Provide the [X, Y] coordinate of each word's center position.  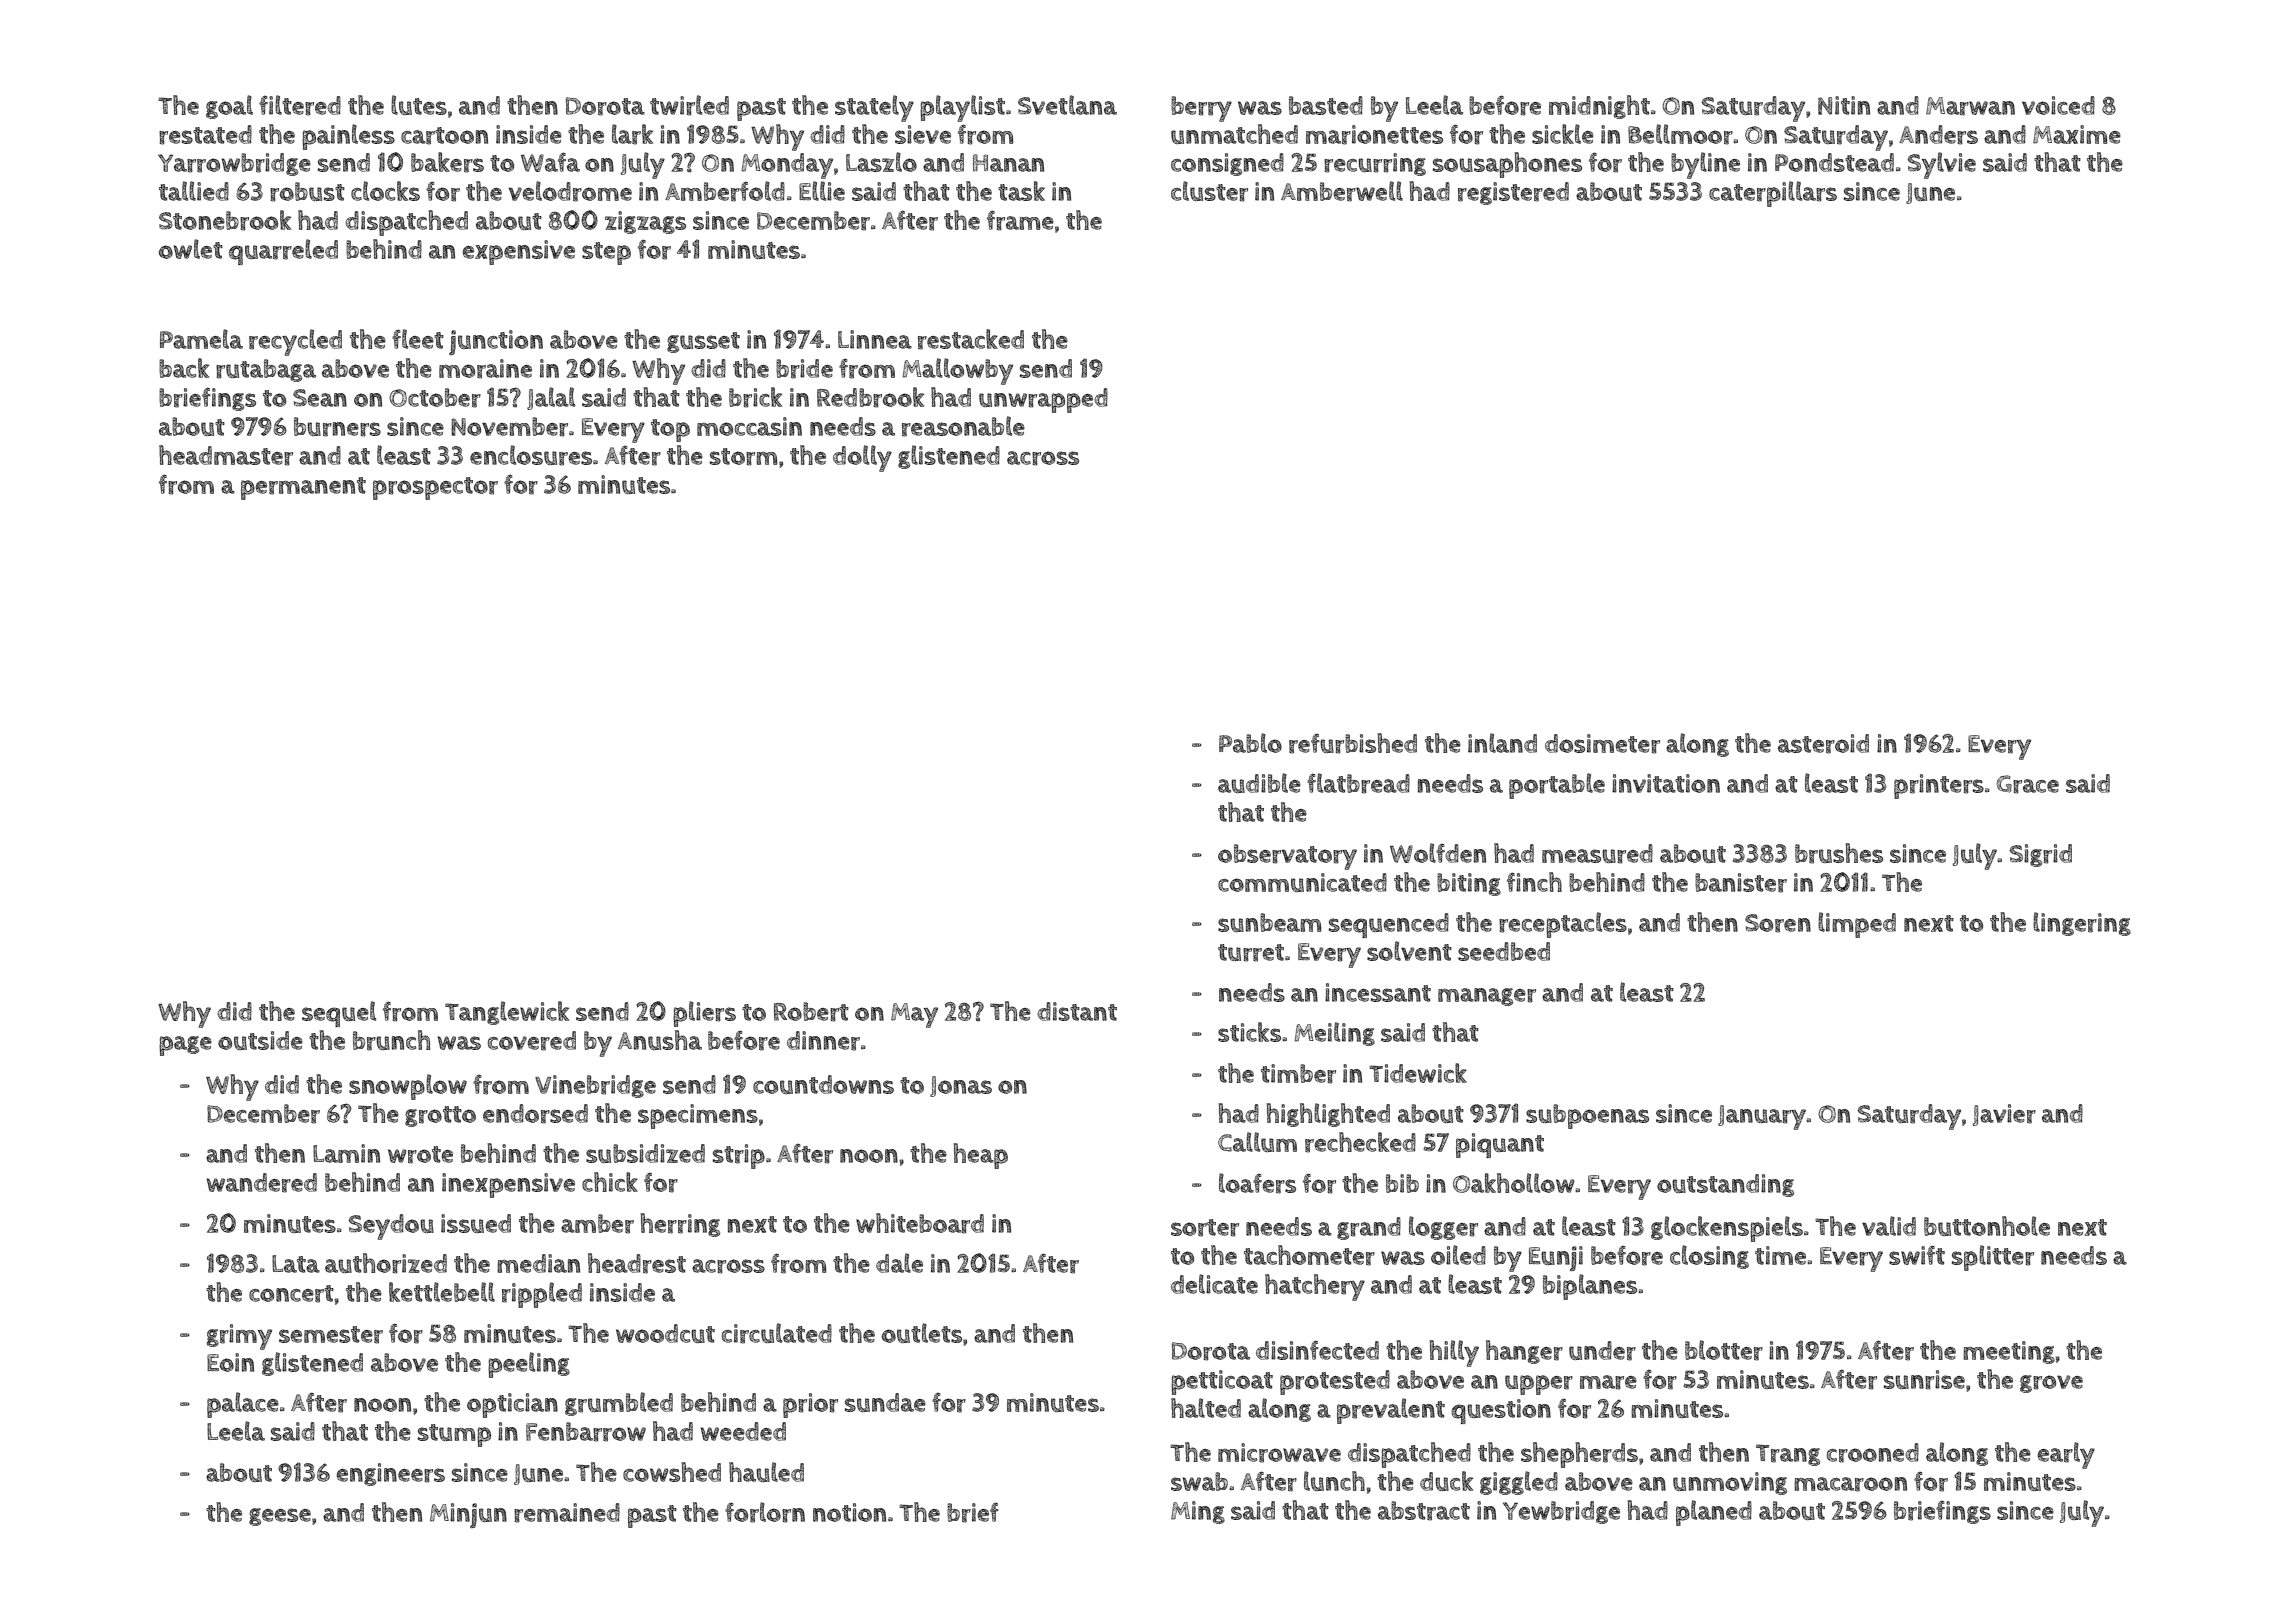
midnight [1599, 107]
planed [1714, 1513]
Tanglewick [507, 1013]
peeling [529, 1365]
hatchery [1315, 1287]
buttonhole [1987, 1226]
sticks [1249, 1032]
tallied [194, 191]
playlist [962, 108]
